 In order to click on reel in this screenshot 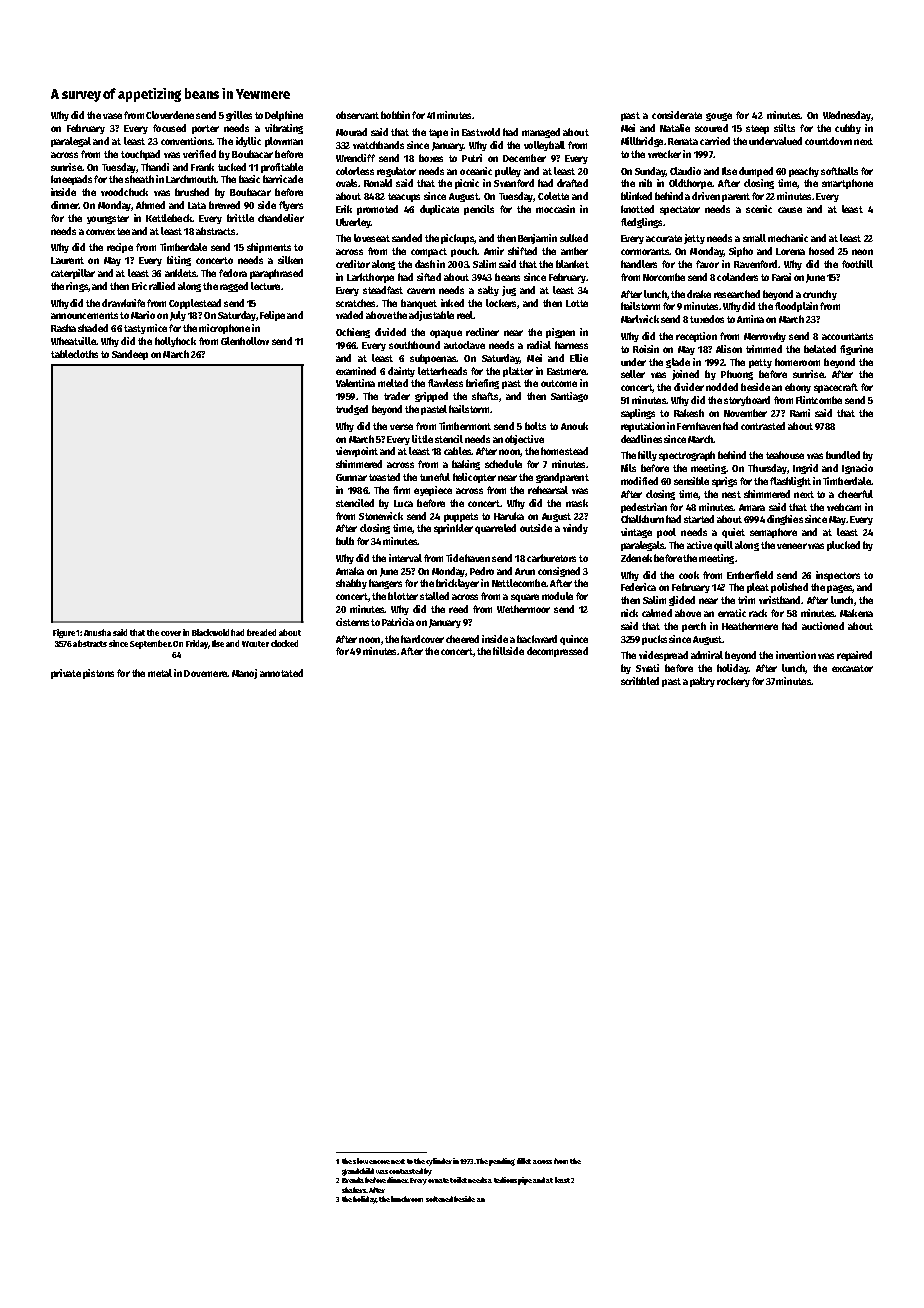, I will do `click(465, 315)`.
